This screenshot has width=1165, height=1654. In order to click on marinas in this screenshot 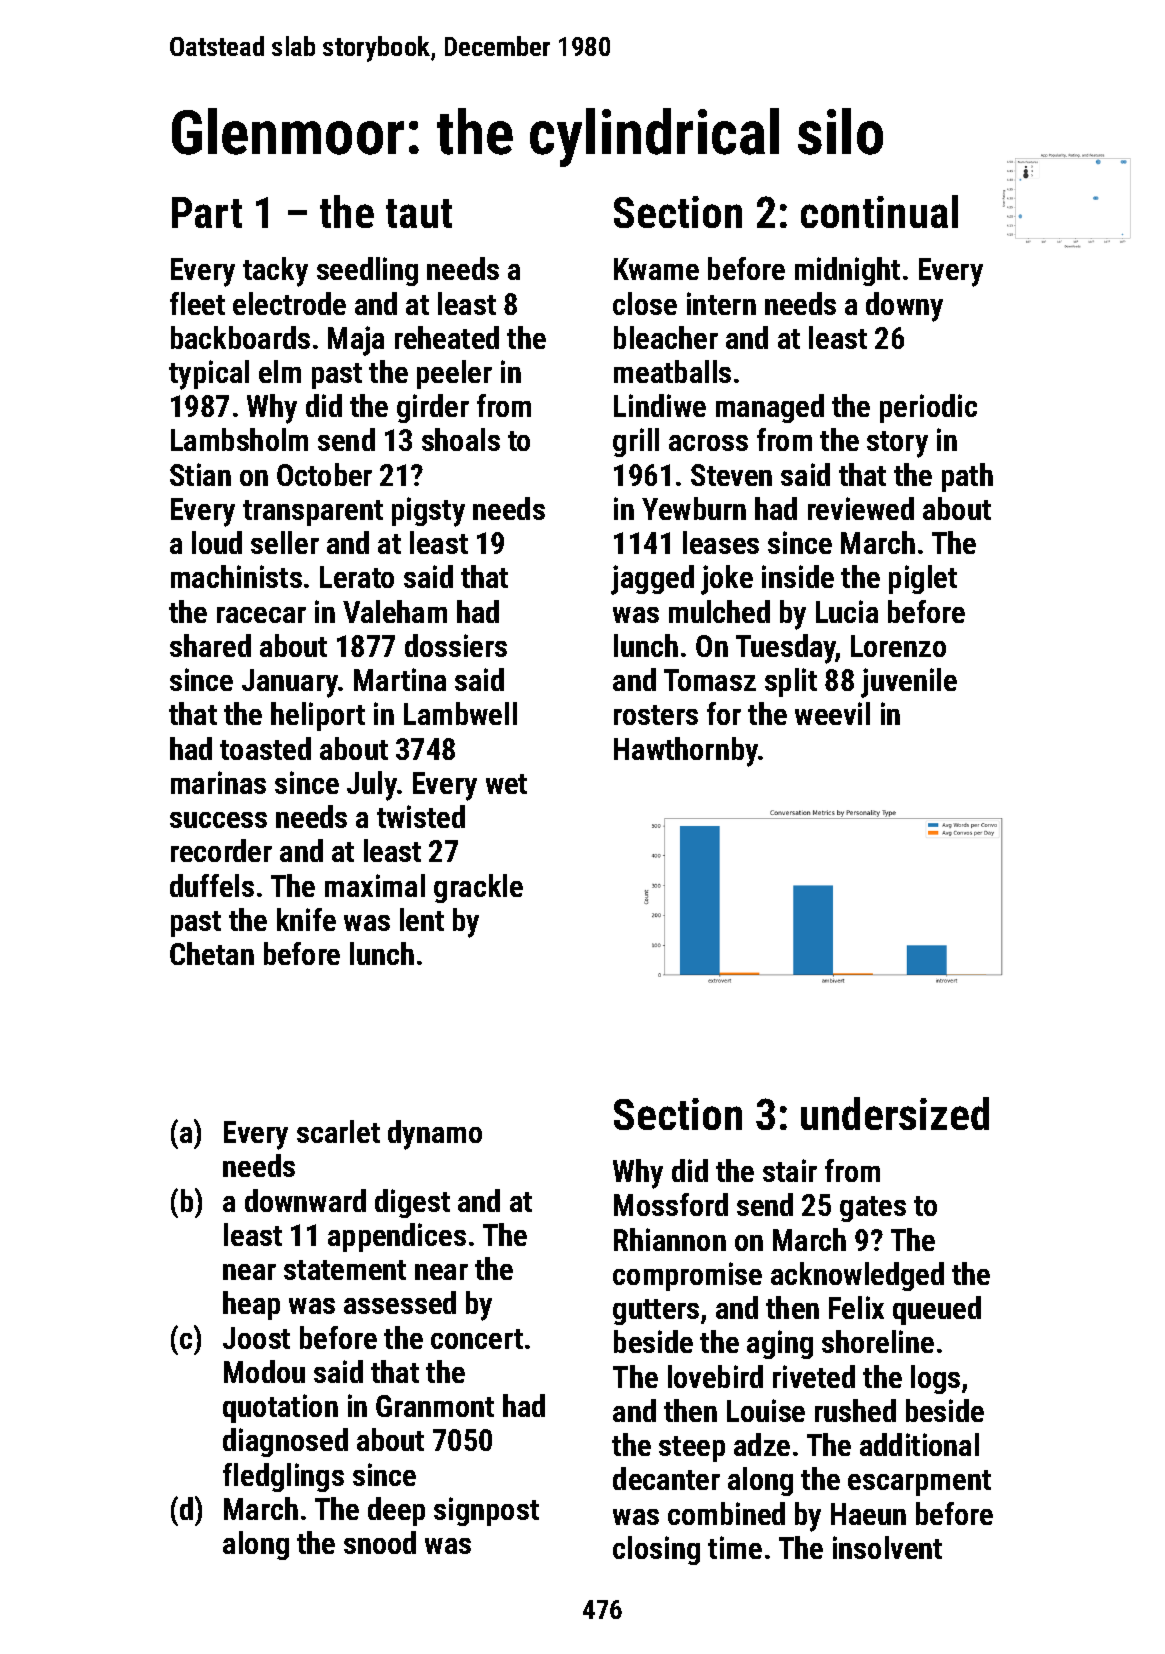, I will do `click(218, 782)`.
